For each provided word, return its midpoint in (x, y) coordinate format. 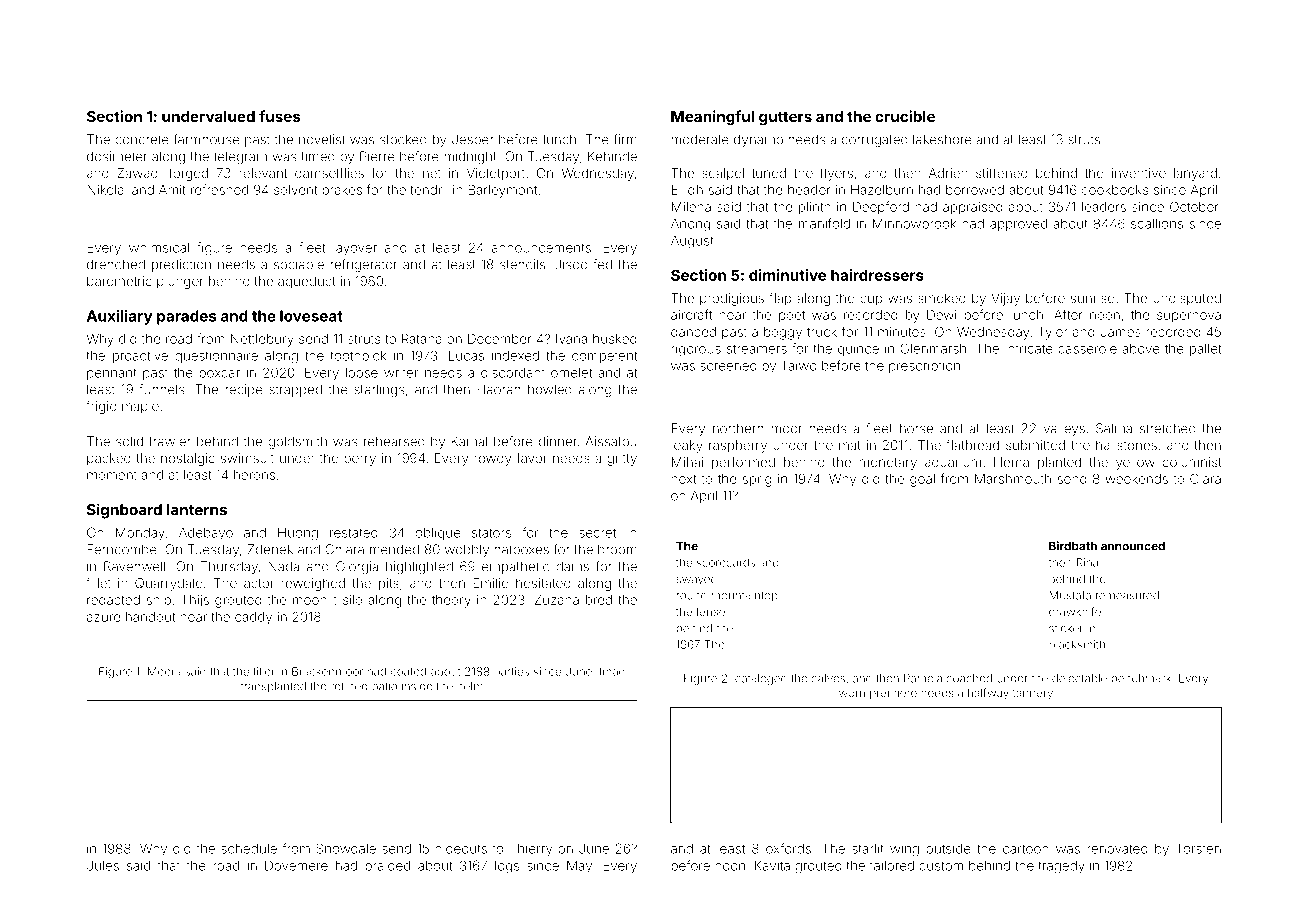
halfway (988, 694)
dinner (558, 441)
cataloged (761, 679)
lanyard (1195, 174)
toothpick (358, 357)
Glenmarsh (933, 348)
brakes (342, 190)
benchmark (1141, 678)
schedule (249, 849)
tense (710, 612)
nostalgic (188, 459)
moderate (700, 139)
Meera (164, 671)
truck (822, 332)
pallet (1205, 350)
